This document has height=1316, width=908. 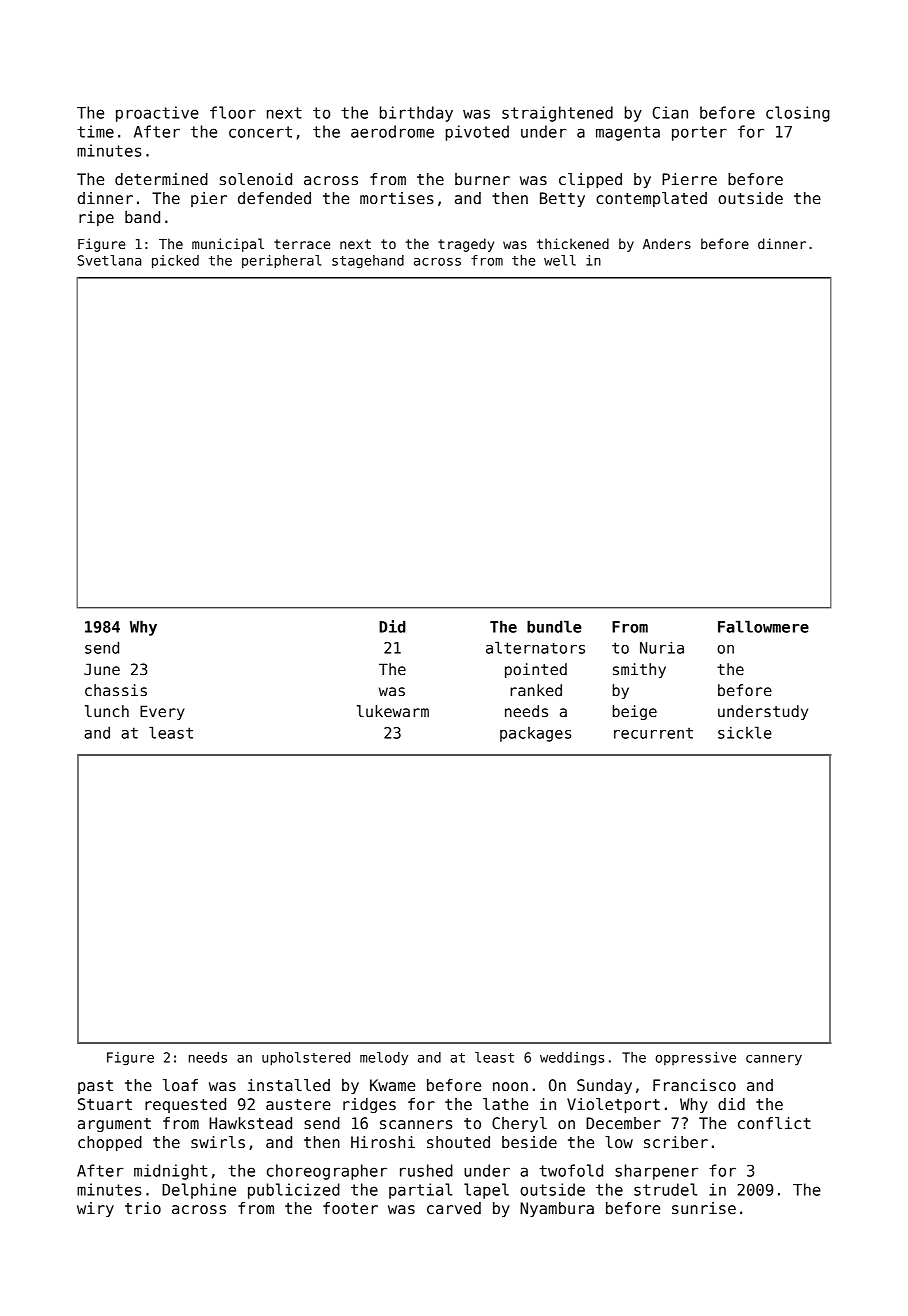 What do you see at coordinates (535, 734) in the document?
I see `packages` at bounding box center [535, 734].
